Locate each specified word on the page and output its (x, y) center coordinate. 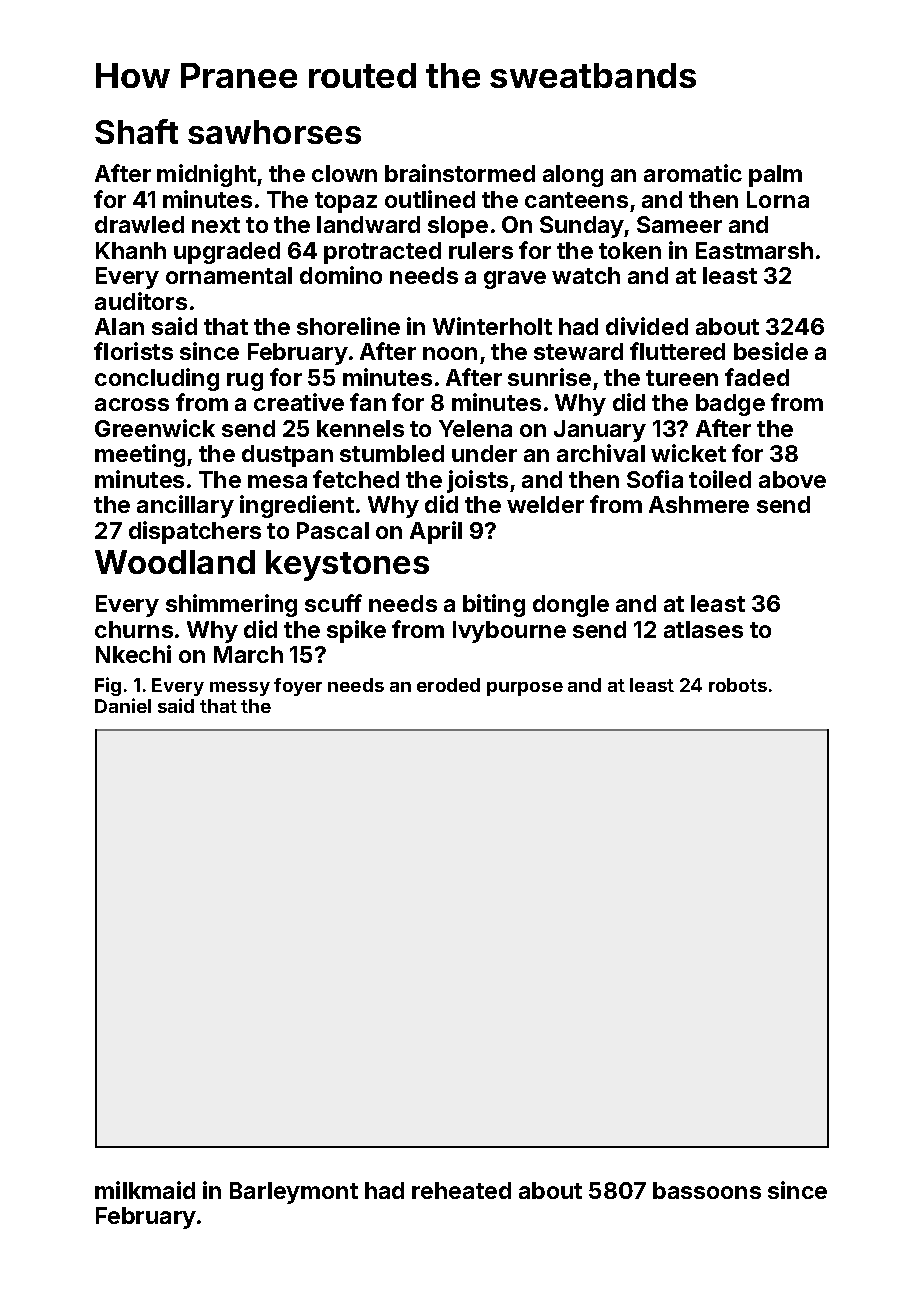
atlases (703, 629)
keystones (347, 565)
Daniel (123, 705)
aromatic (693, 173)
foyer (298, 687)
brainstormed (460, 173)
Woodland (175, 562)
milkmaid (145, 1190)
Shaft (136, 131)
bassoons (707, 1190)
